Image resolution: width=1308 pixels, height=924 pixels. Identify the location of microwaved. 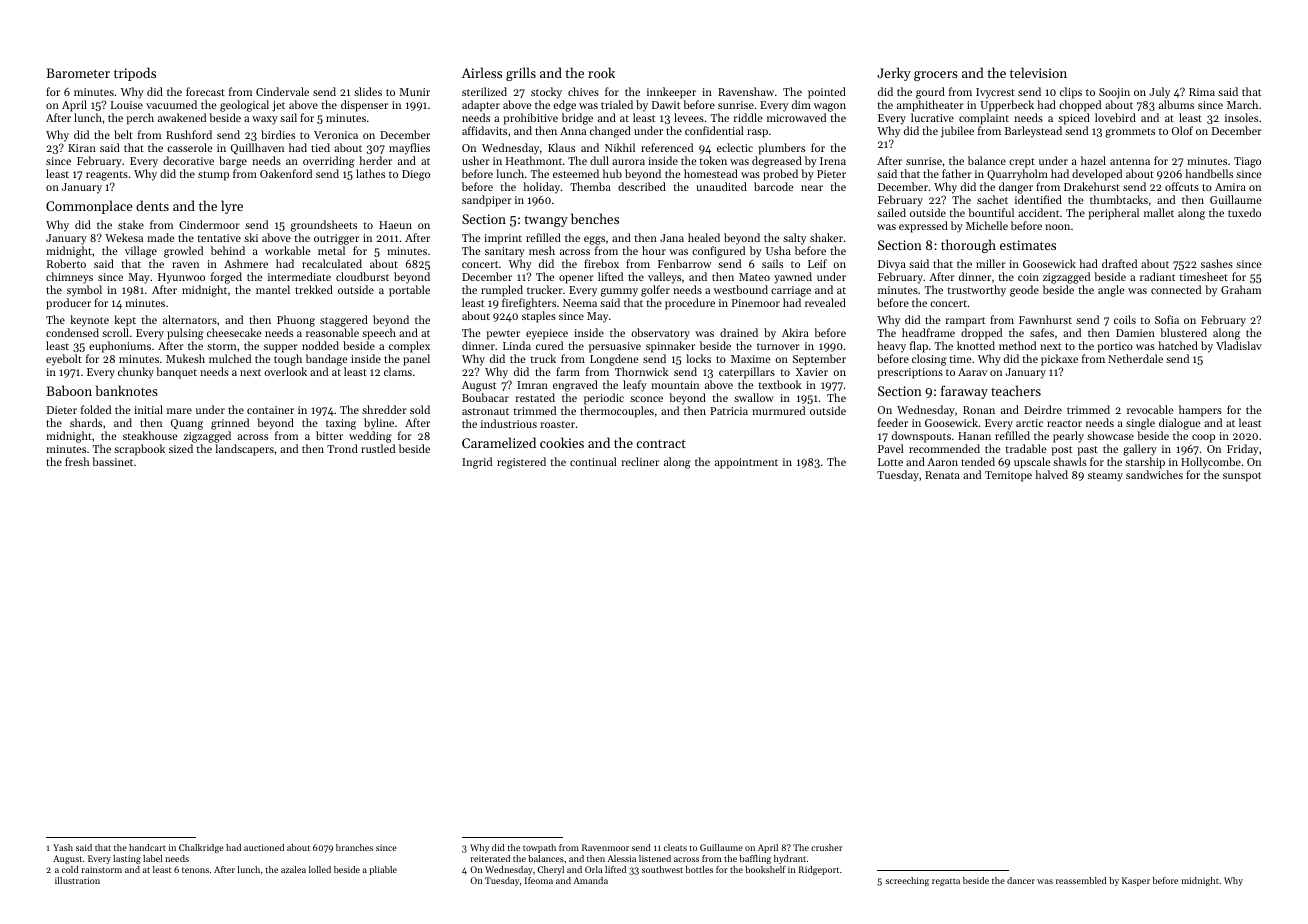
(796, 117).
